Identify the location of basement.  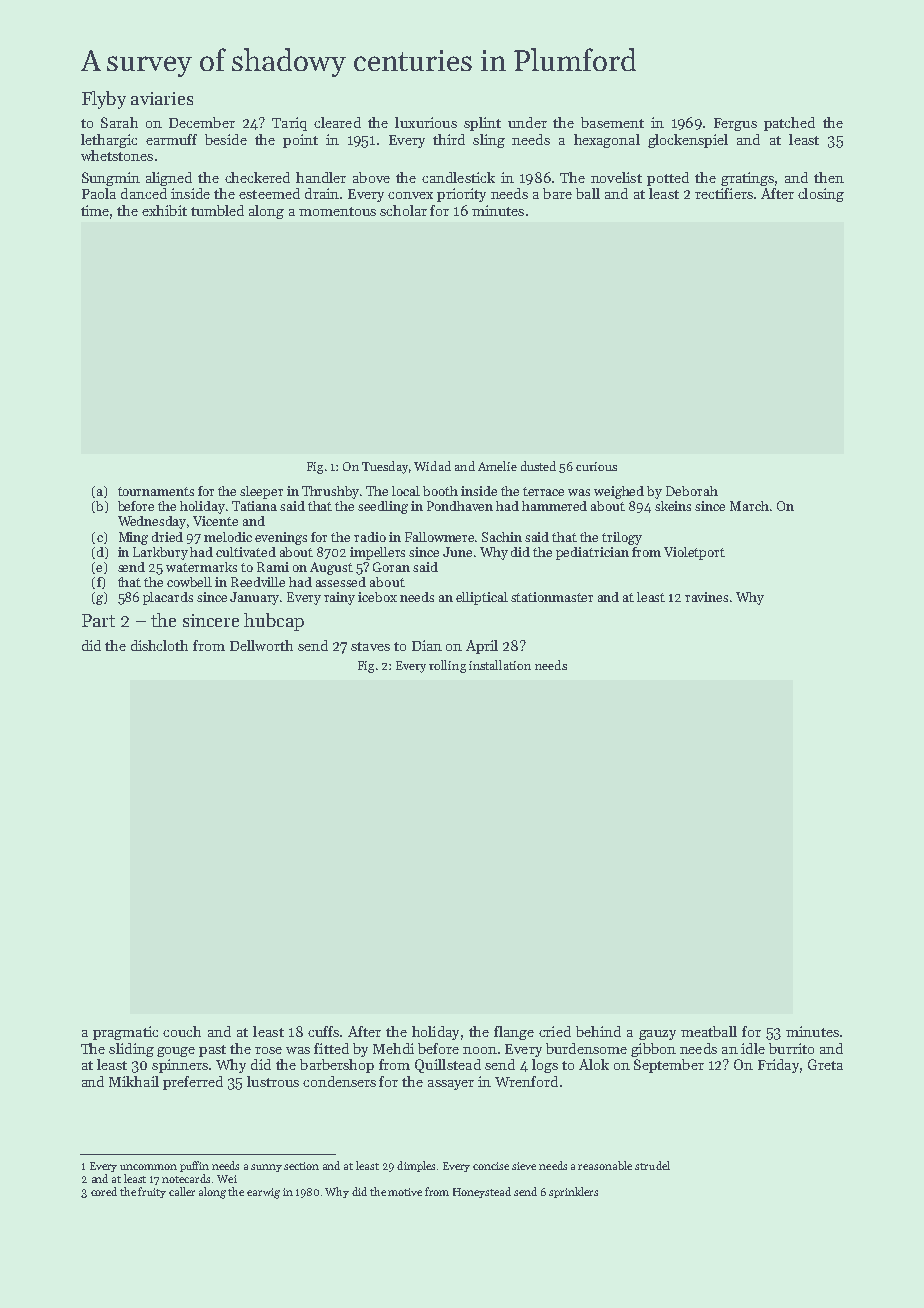
(612, 122).
